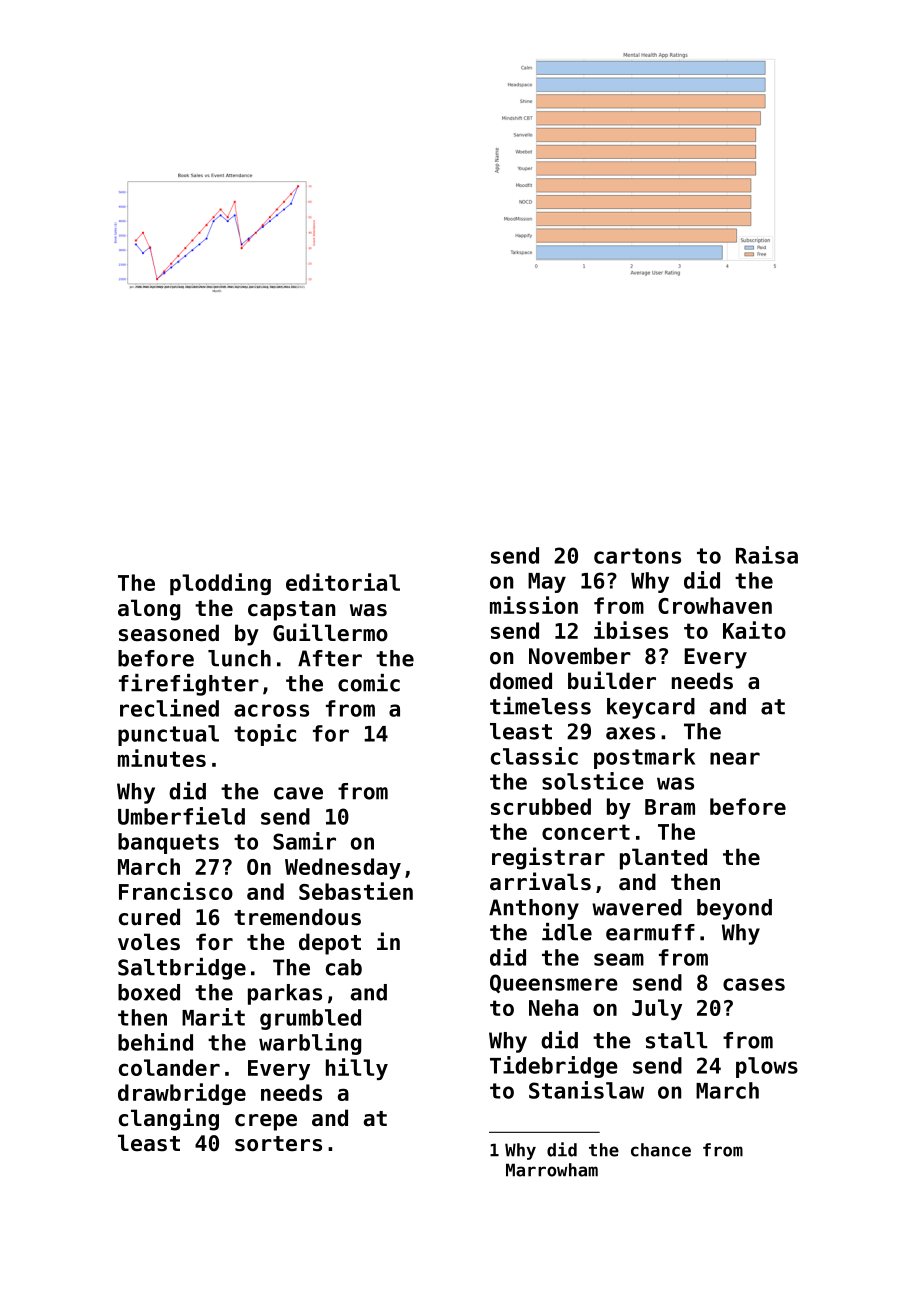 This screenshot has width=924, height=1311. What do you see at coordinates (285, 994) in the screenshot?
I see `parkas` at bounding box center [285, 994].
